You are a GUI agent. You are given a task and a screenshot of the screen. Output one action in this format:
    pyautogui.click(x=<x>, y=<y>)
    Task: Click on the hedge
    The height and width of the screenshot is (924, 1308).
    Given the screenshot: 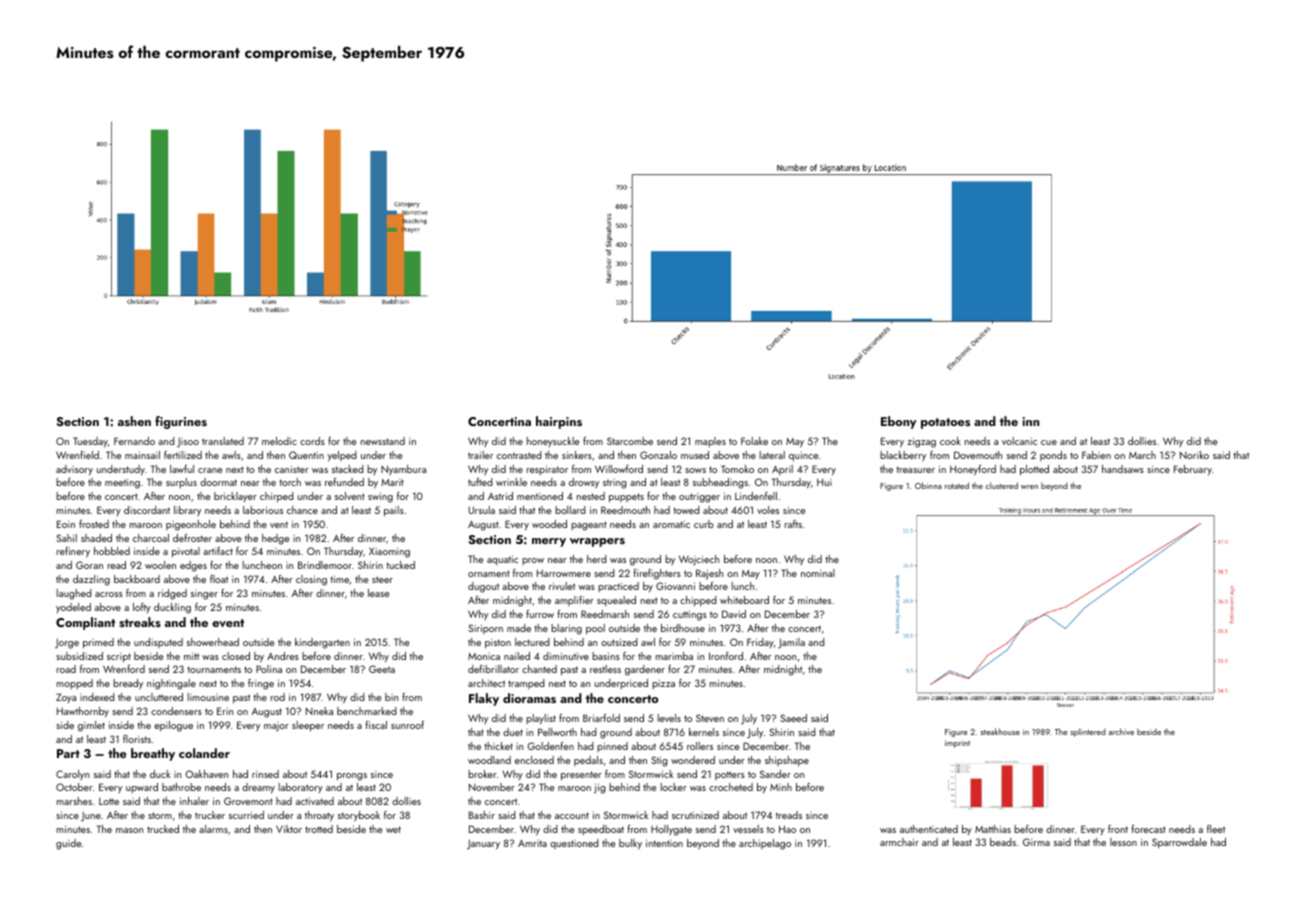 What is the action you would take?
    pyautogui.click(x=275, y=539)
